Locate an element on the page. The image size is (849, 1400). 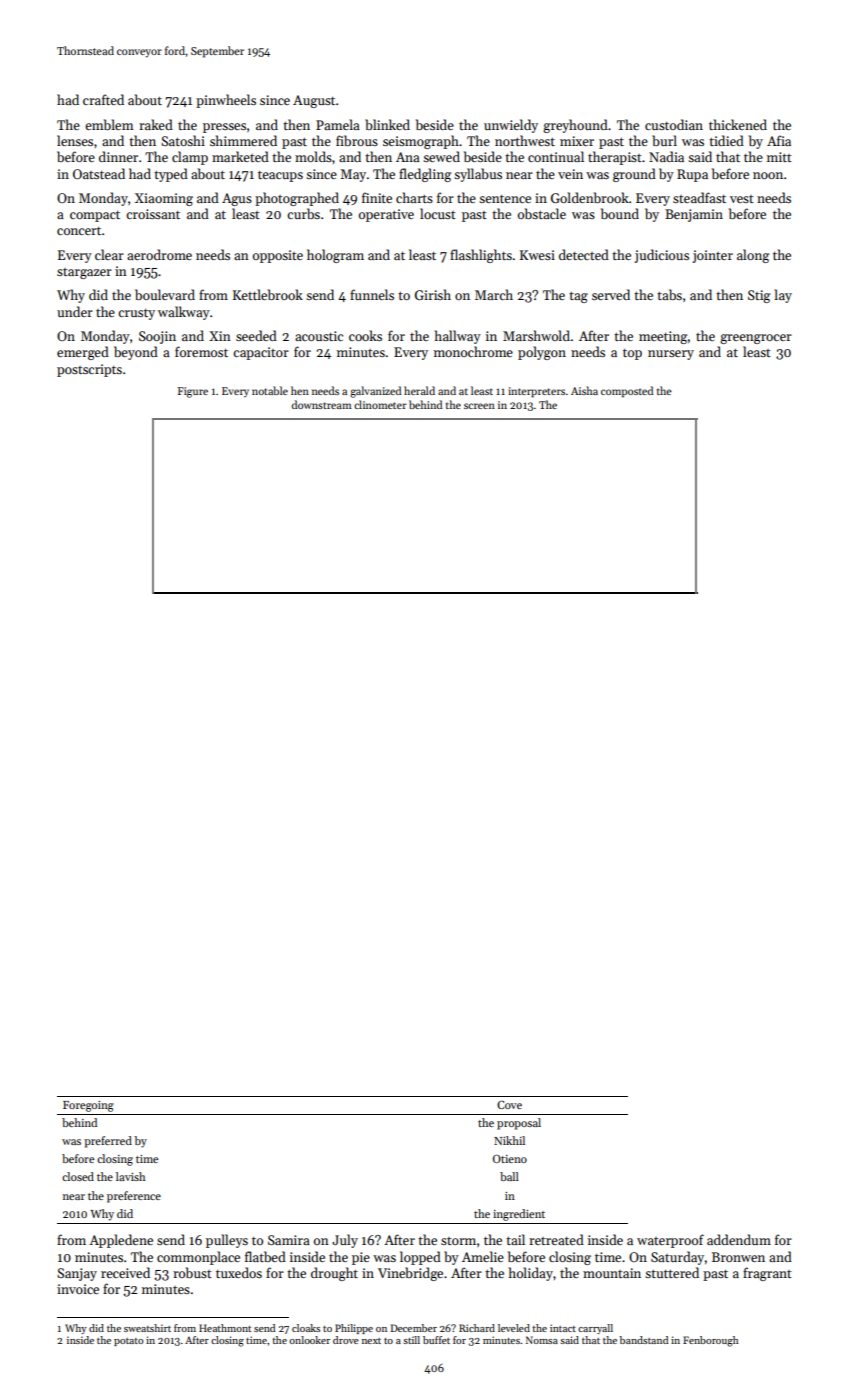
proposal is located at coordinates (519, 1124).
